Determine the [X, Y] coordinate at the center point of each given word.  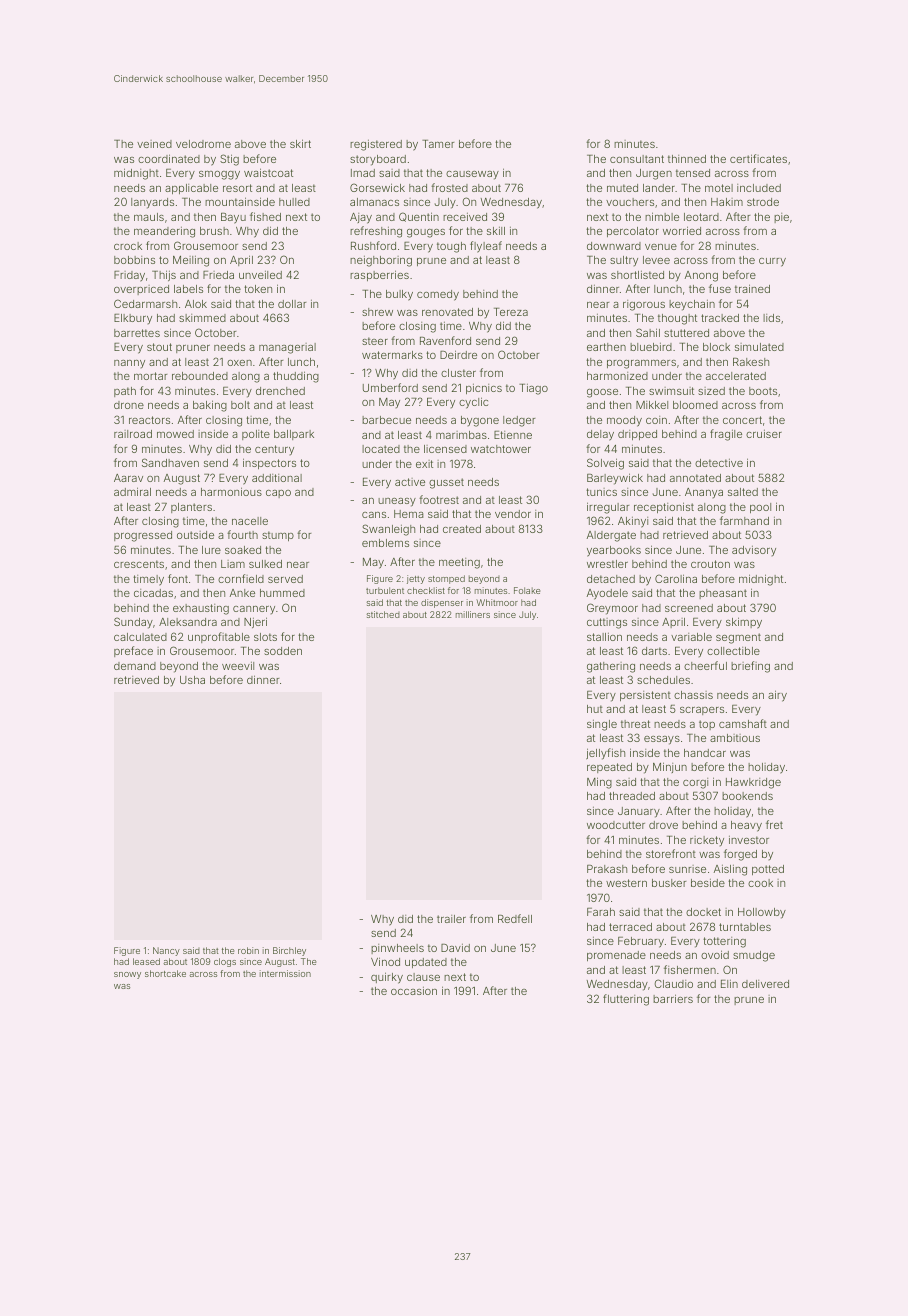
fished [265, 216]
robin [248, 950]
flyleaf [486, 247]
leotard [701, 217]
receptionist [664, 507]
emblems [385, 543]
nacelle [250, 521]
